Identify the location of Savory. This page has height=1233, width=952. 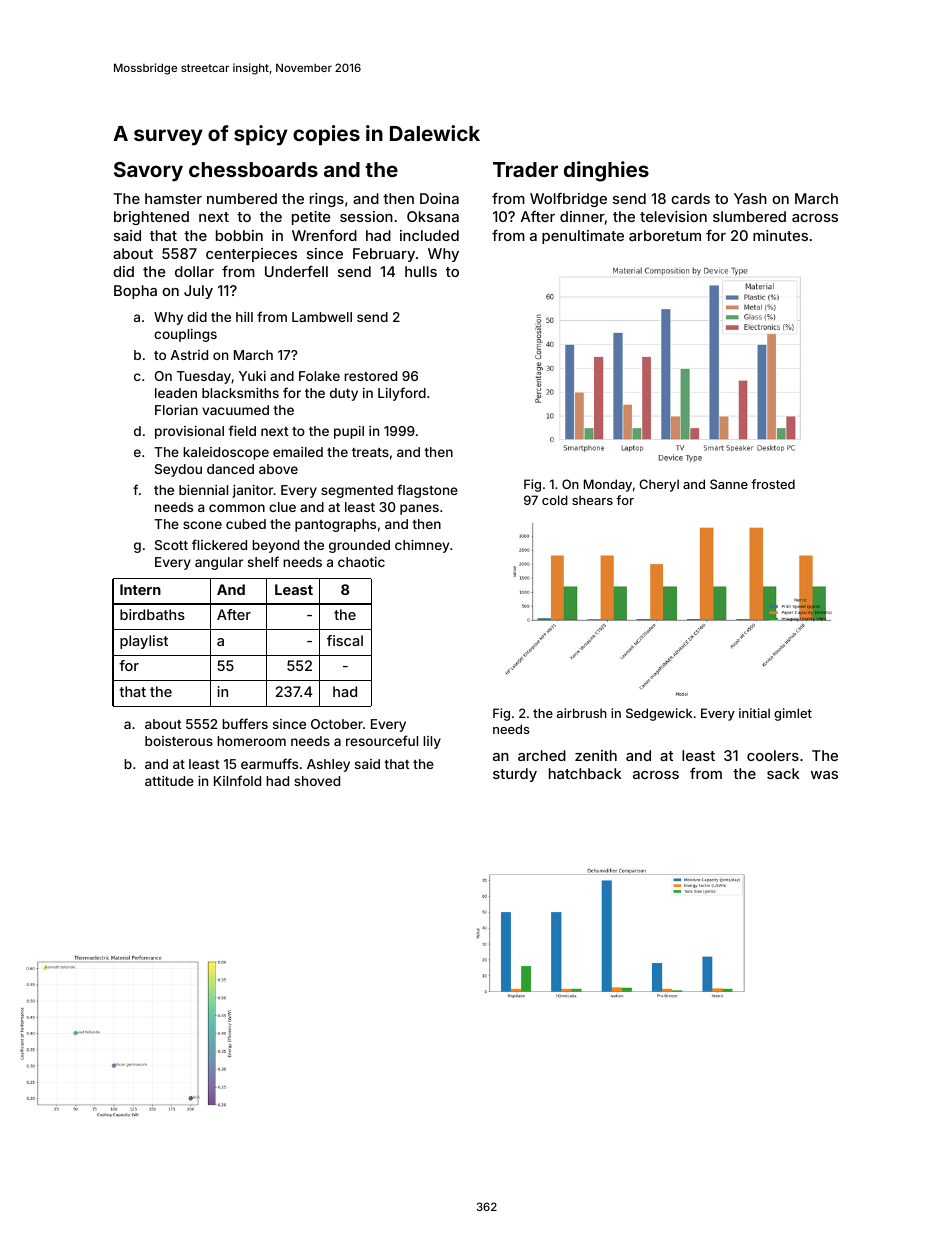
(148, 172).
